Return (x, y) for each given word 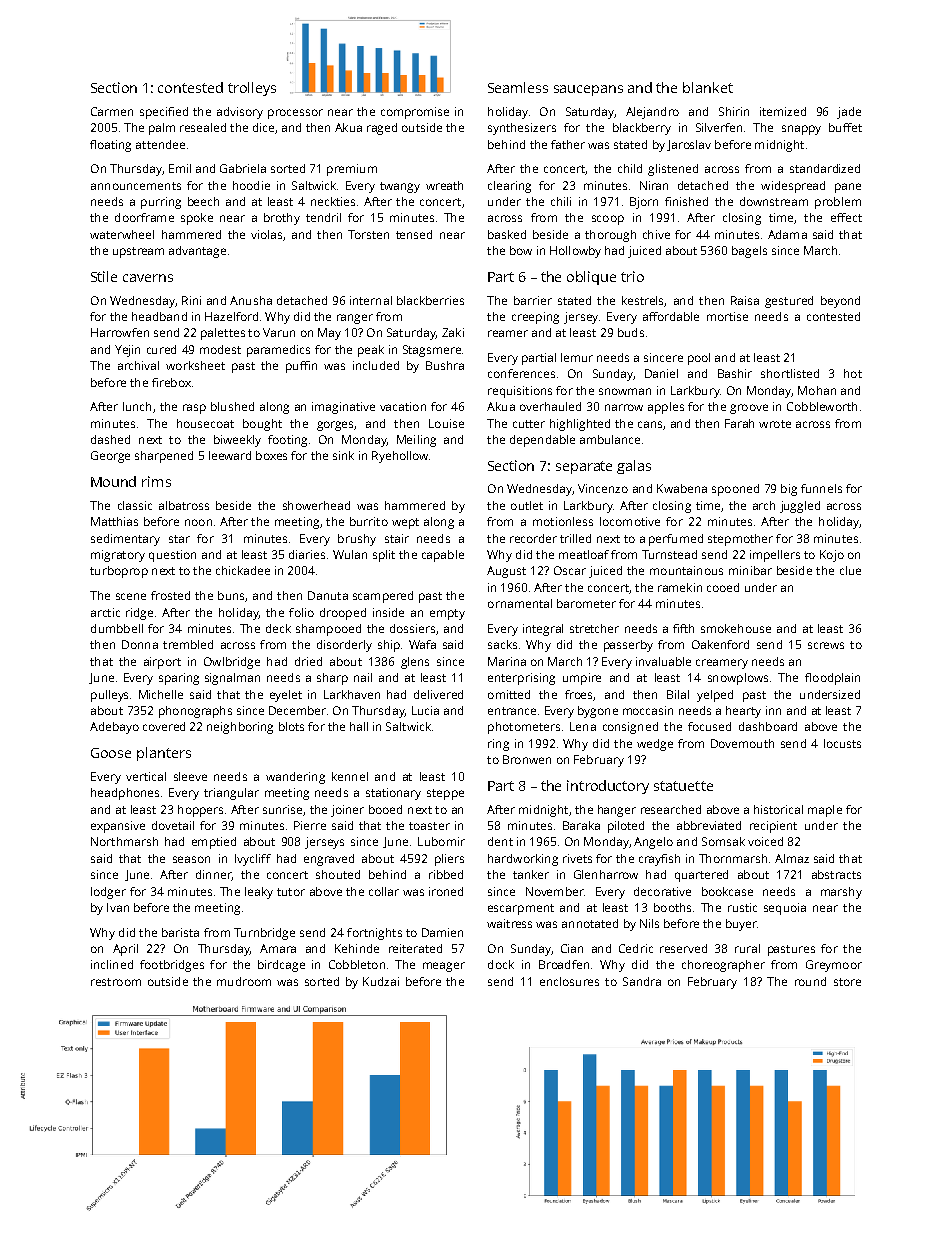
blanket (708, 87)
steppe (445, 794)
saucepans (588, 90)
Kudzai (381, 981)
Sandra (642, 981)
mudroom (244, 981)
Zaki (453, 332)
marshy (841, 893)
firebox (171, 382)
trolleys (252, 89)
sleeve (190, 776)
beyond (840, 302)
